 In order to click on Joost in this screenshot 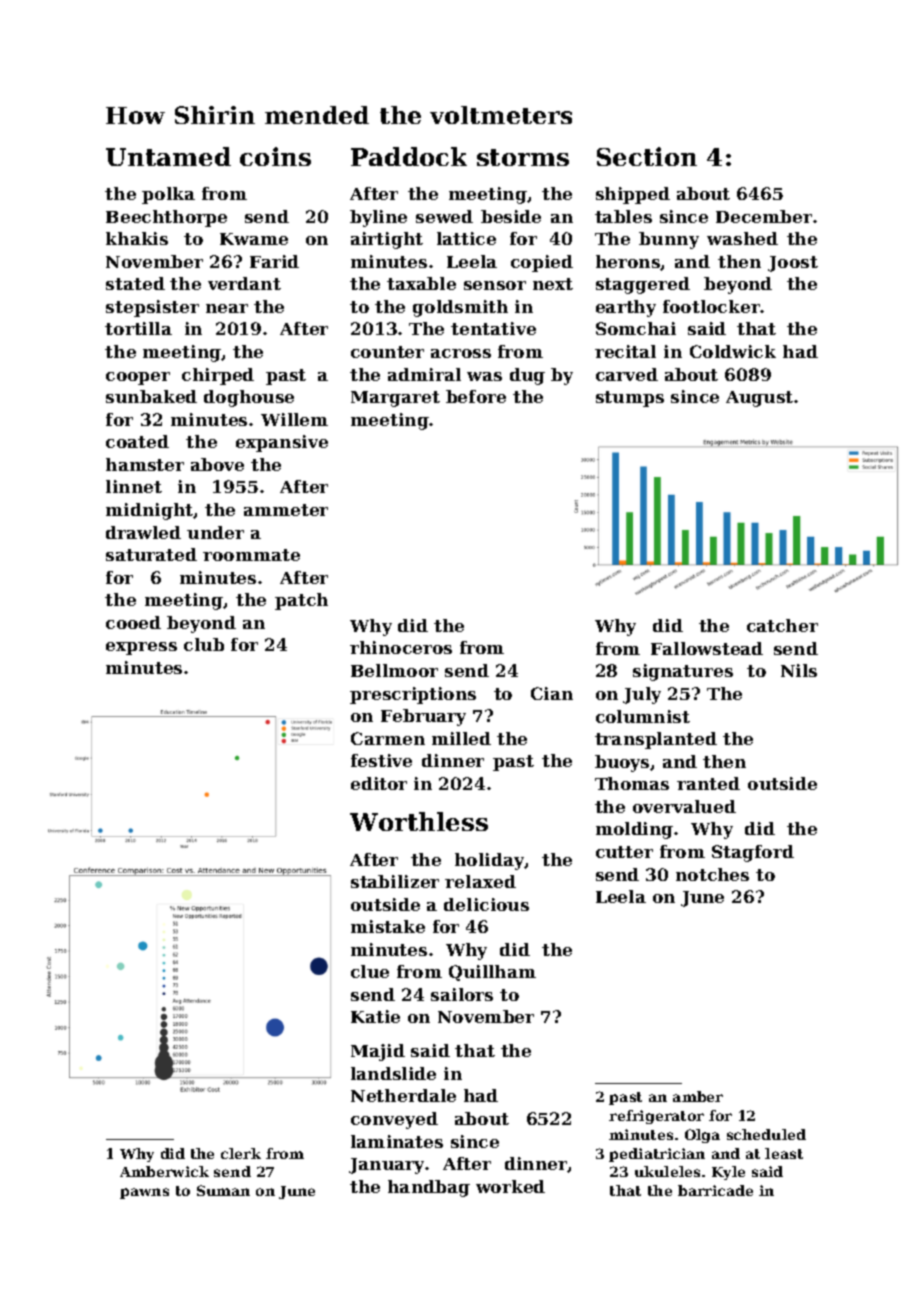, I will do `click(793, 264)`.
